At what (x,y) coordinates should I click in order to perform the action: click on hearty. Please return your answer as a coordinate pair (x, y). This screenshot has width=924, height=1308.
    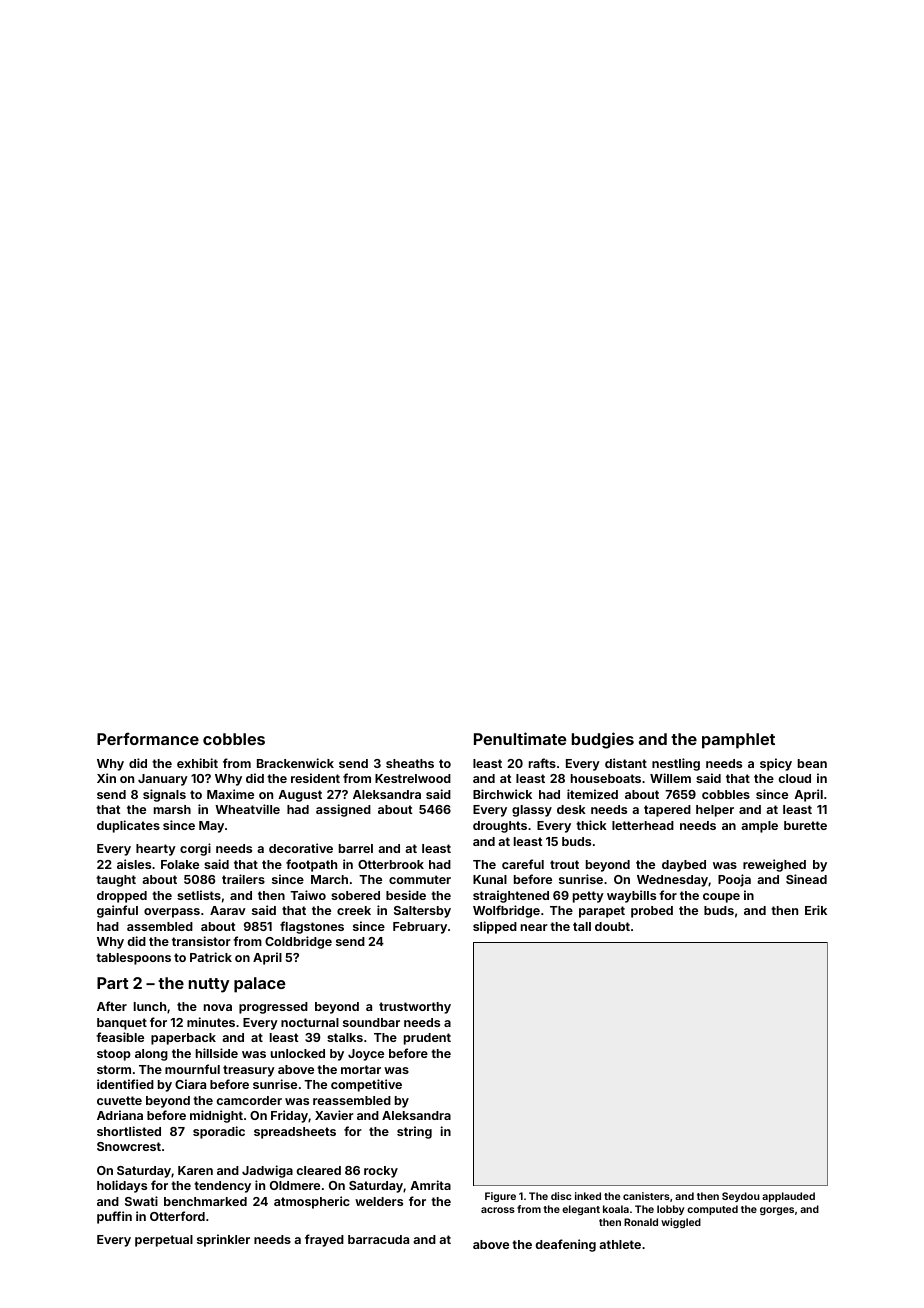
    Looking at the image, I should click on (156, 850).
